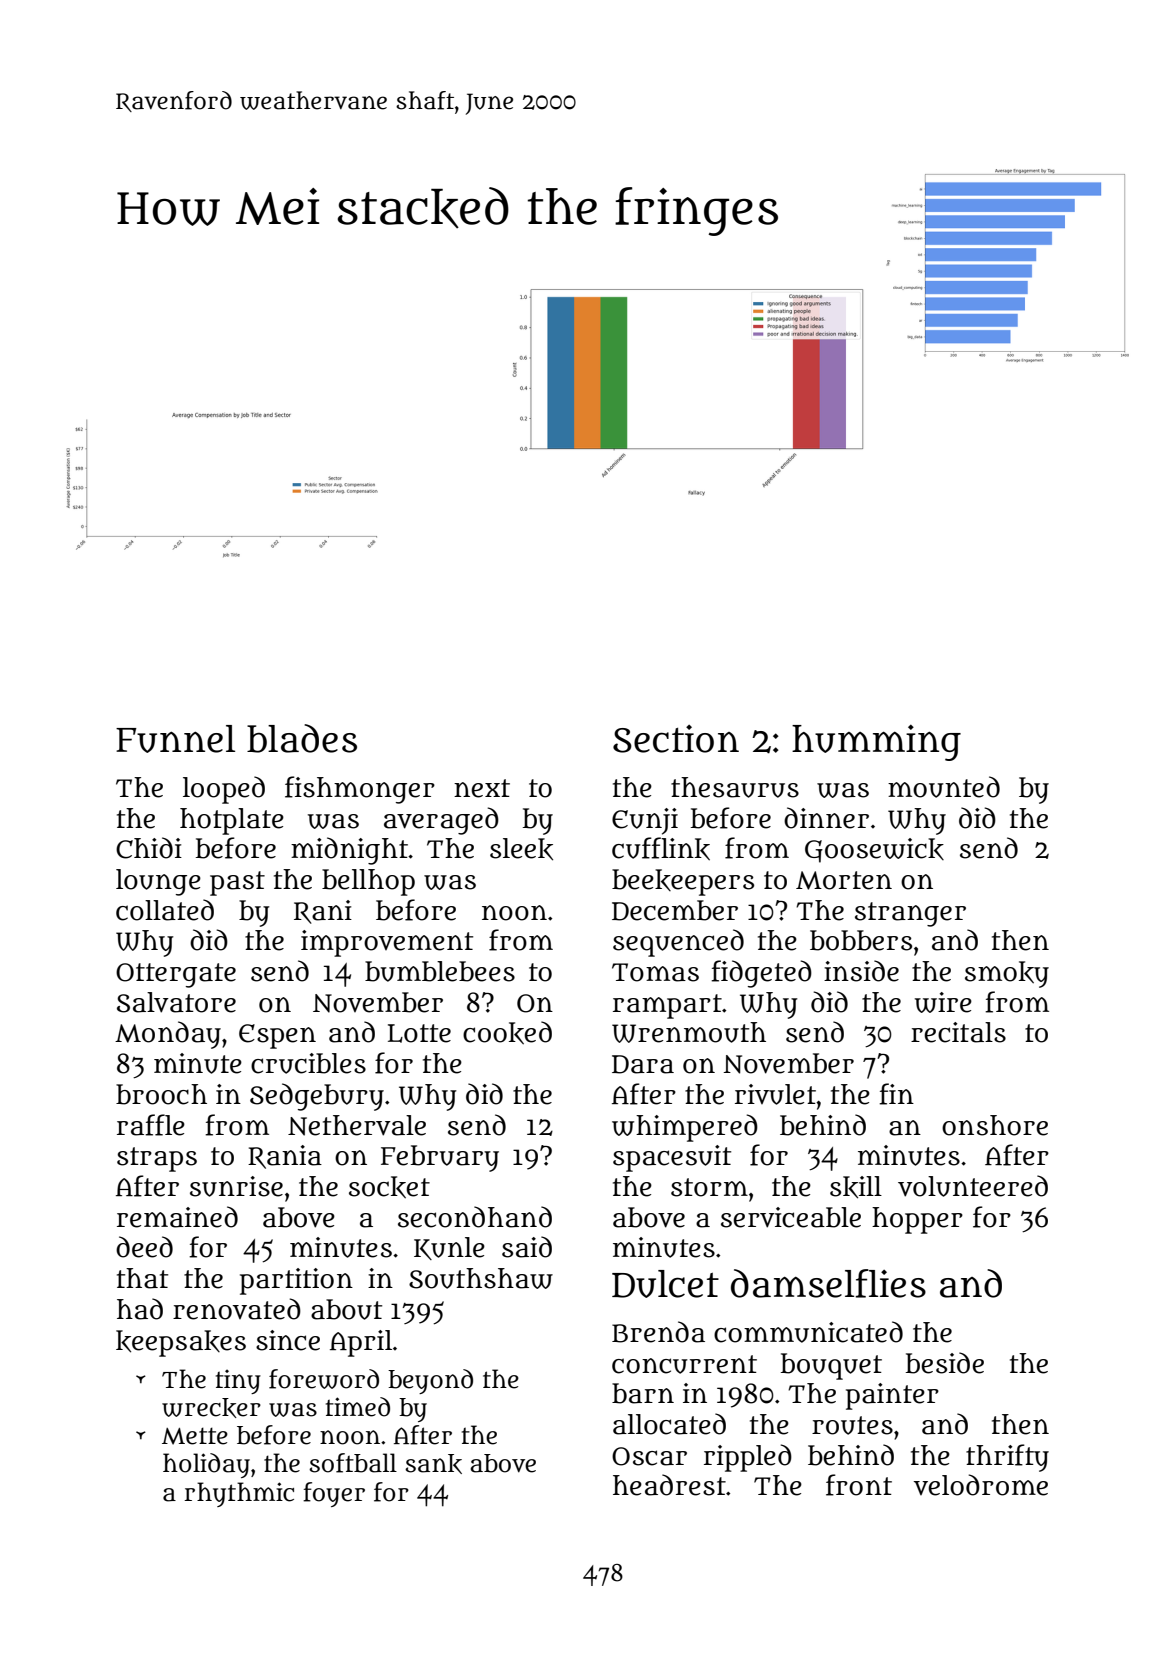 The width and height of the document is (1165, 1654). What do you see at coordinates (507, 1033) in the document?
I see `cooked` at bounding box center [507, 1033].
